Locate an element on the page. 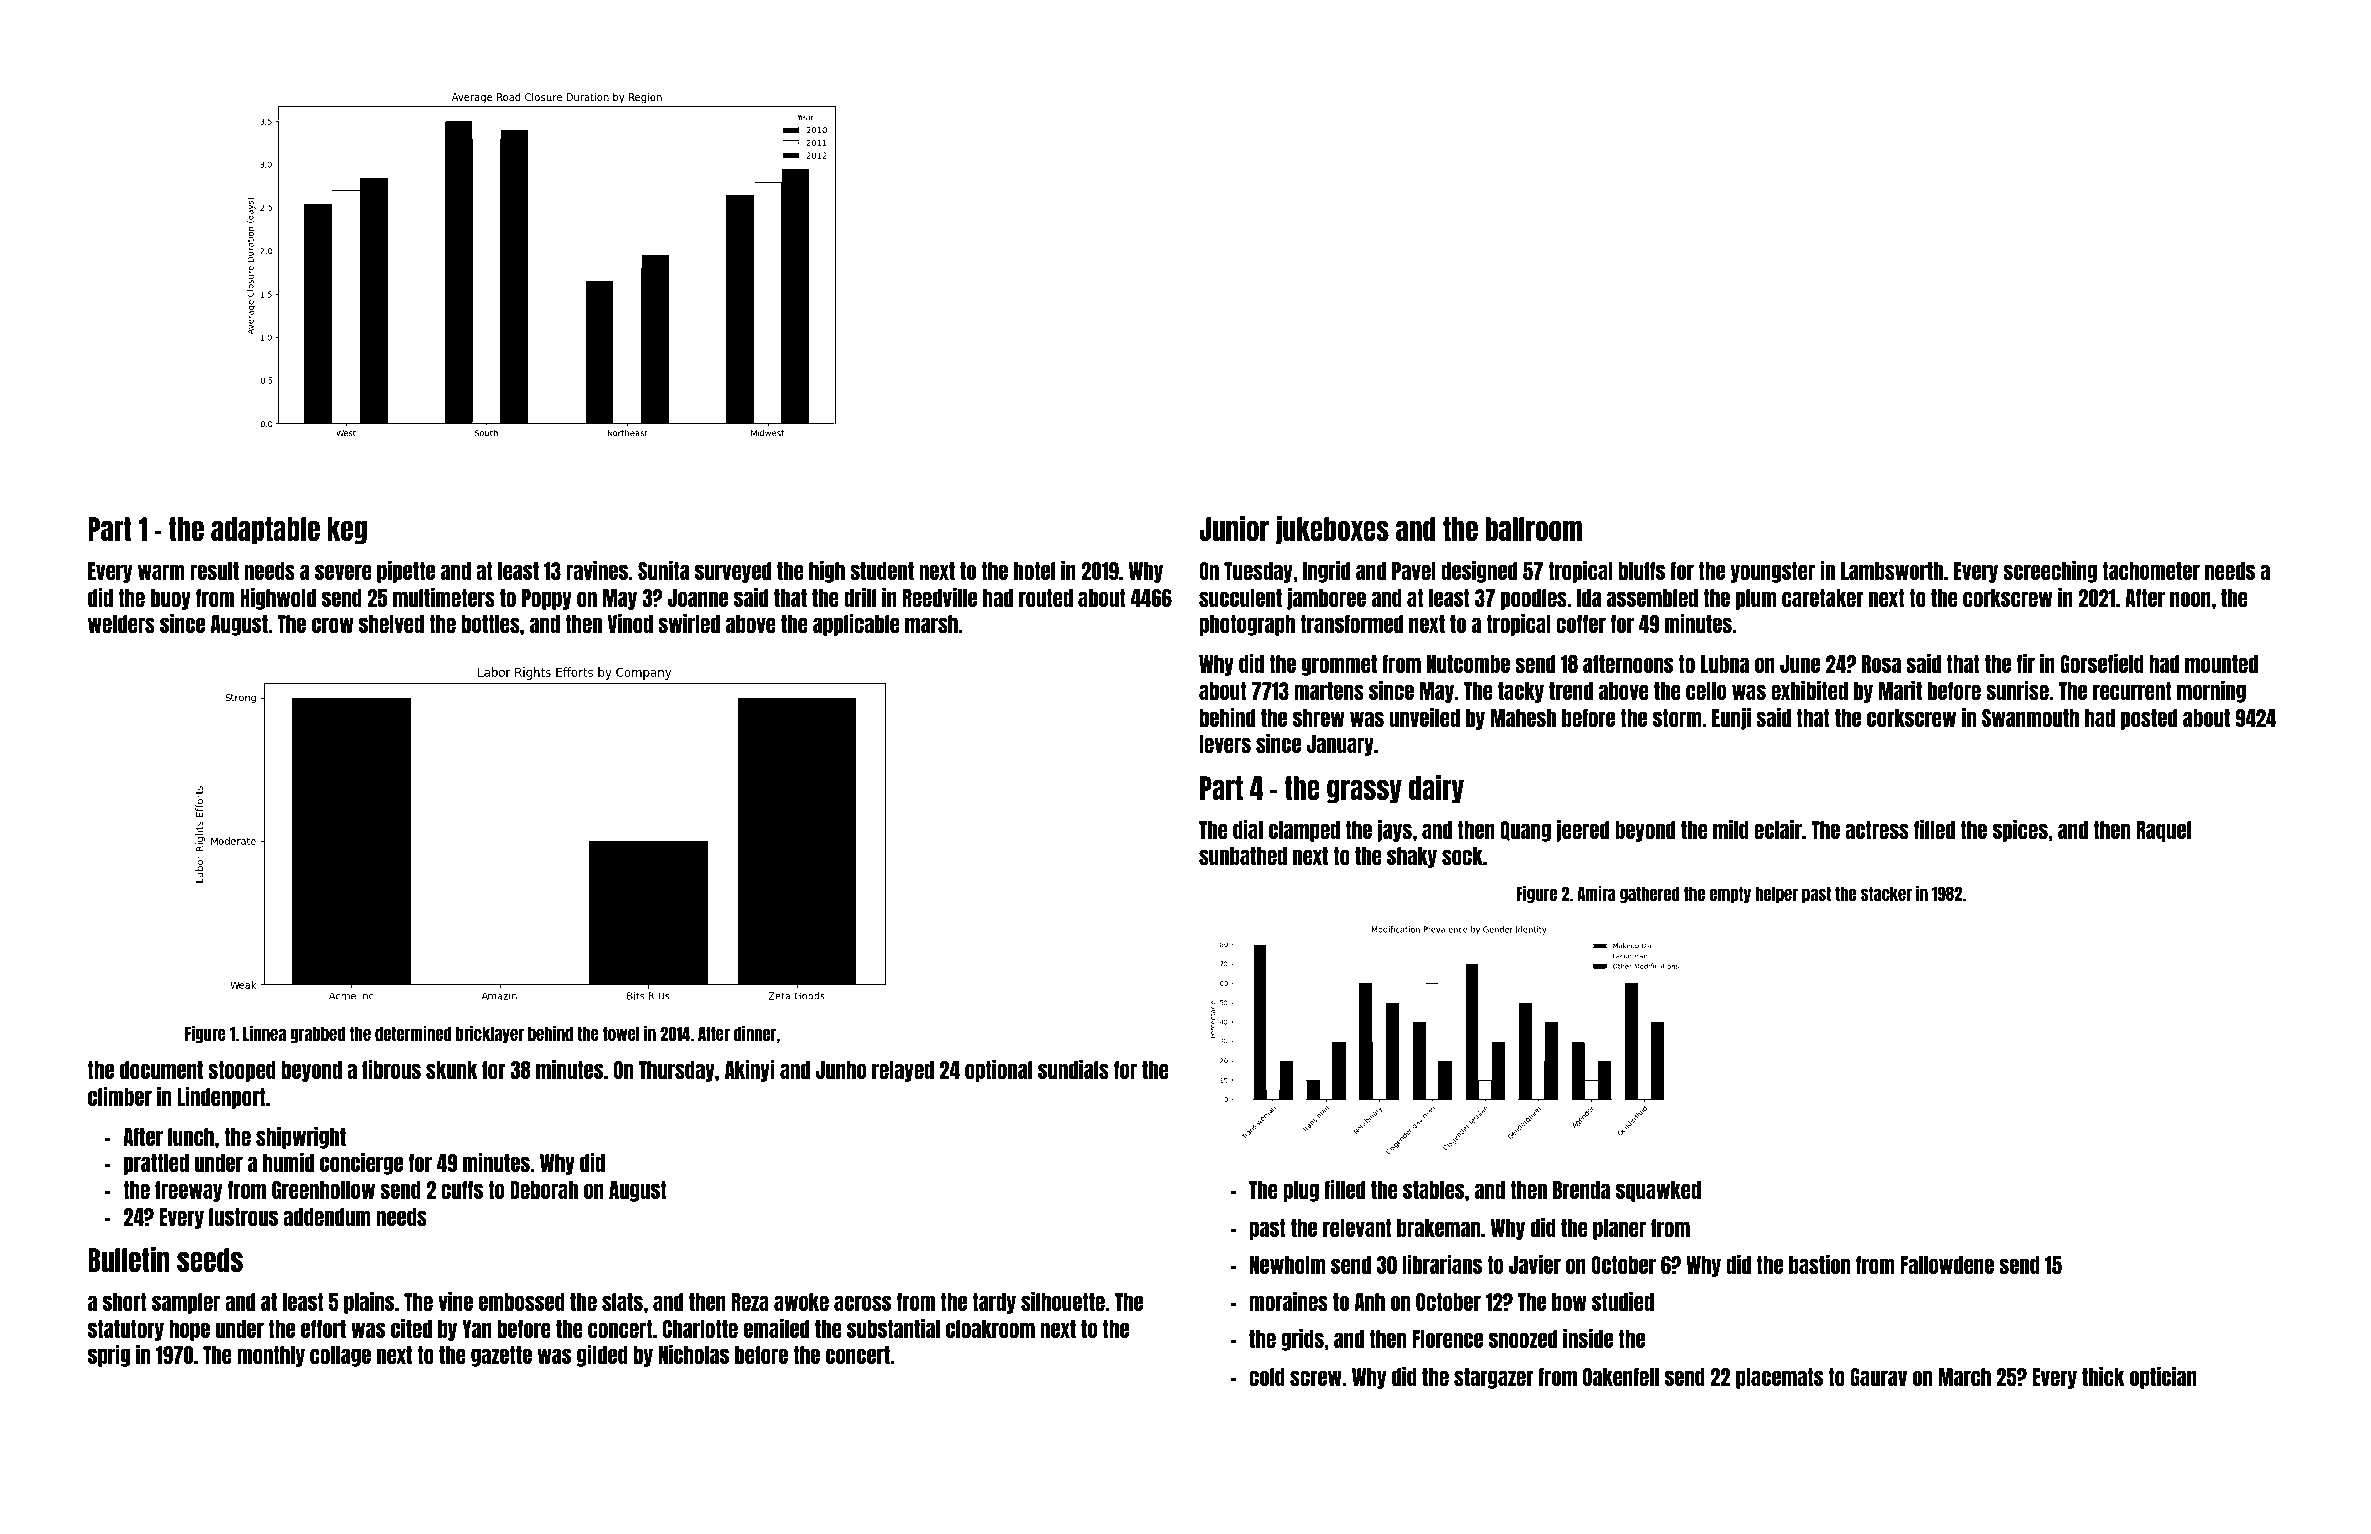  cello is located at coordinates (1706, 691).
